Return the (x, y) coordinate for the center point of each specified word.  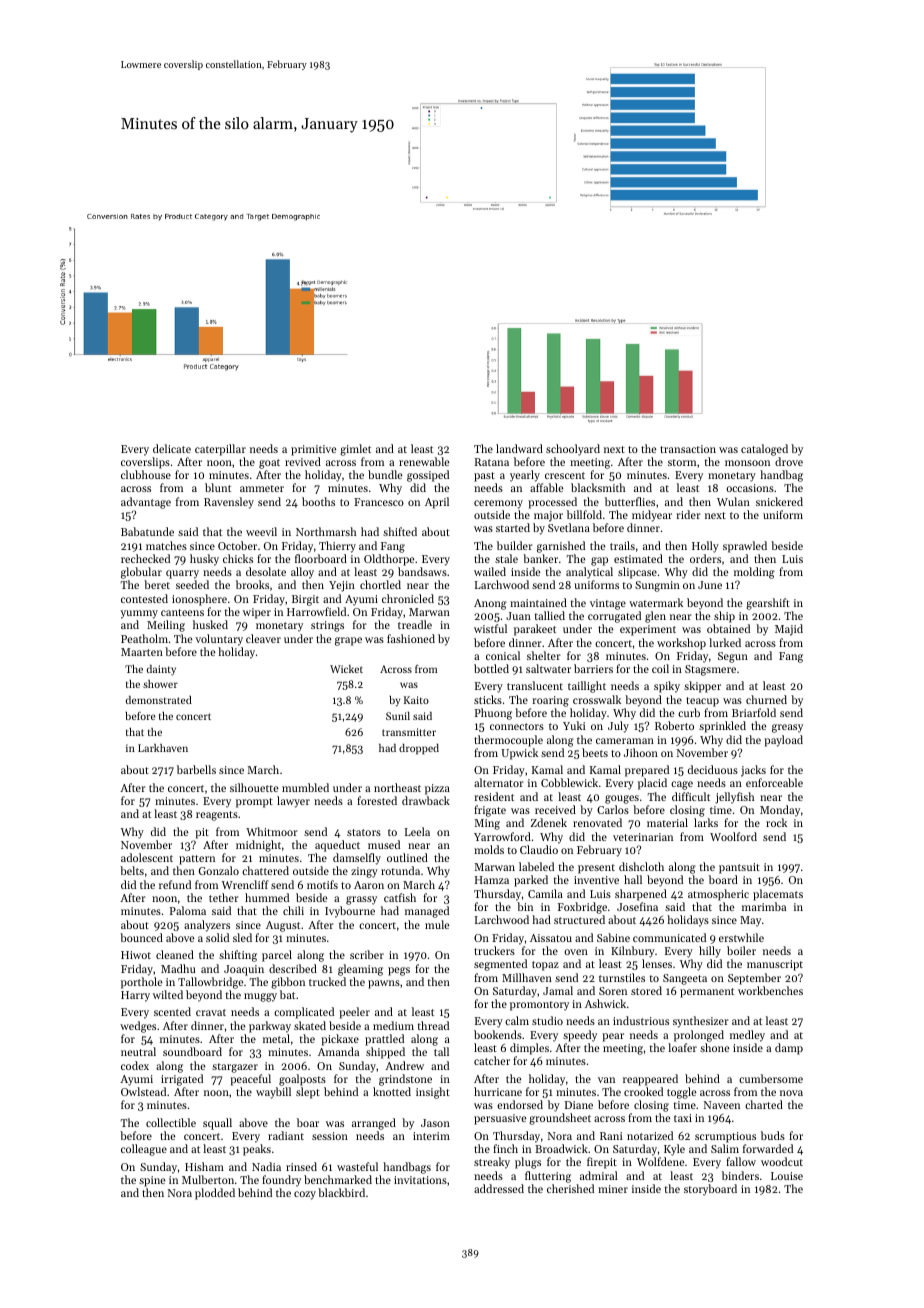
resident (494, 796)
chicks (238, 558)
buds (773, 1135)
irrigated (182, 1080)
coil (660, 668)
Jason (435, 1123)
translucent (535, 685)
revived (303, 461)
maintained (538, 602)
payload (783, 741)
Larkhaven (163, 748)
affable (546, 487)
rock (776, 822)
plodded (215, 1194)
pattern (197, 860)
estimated (638, 558)
